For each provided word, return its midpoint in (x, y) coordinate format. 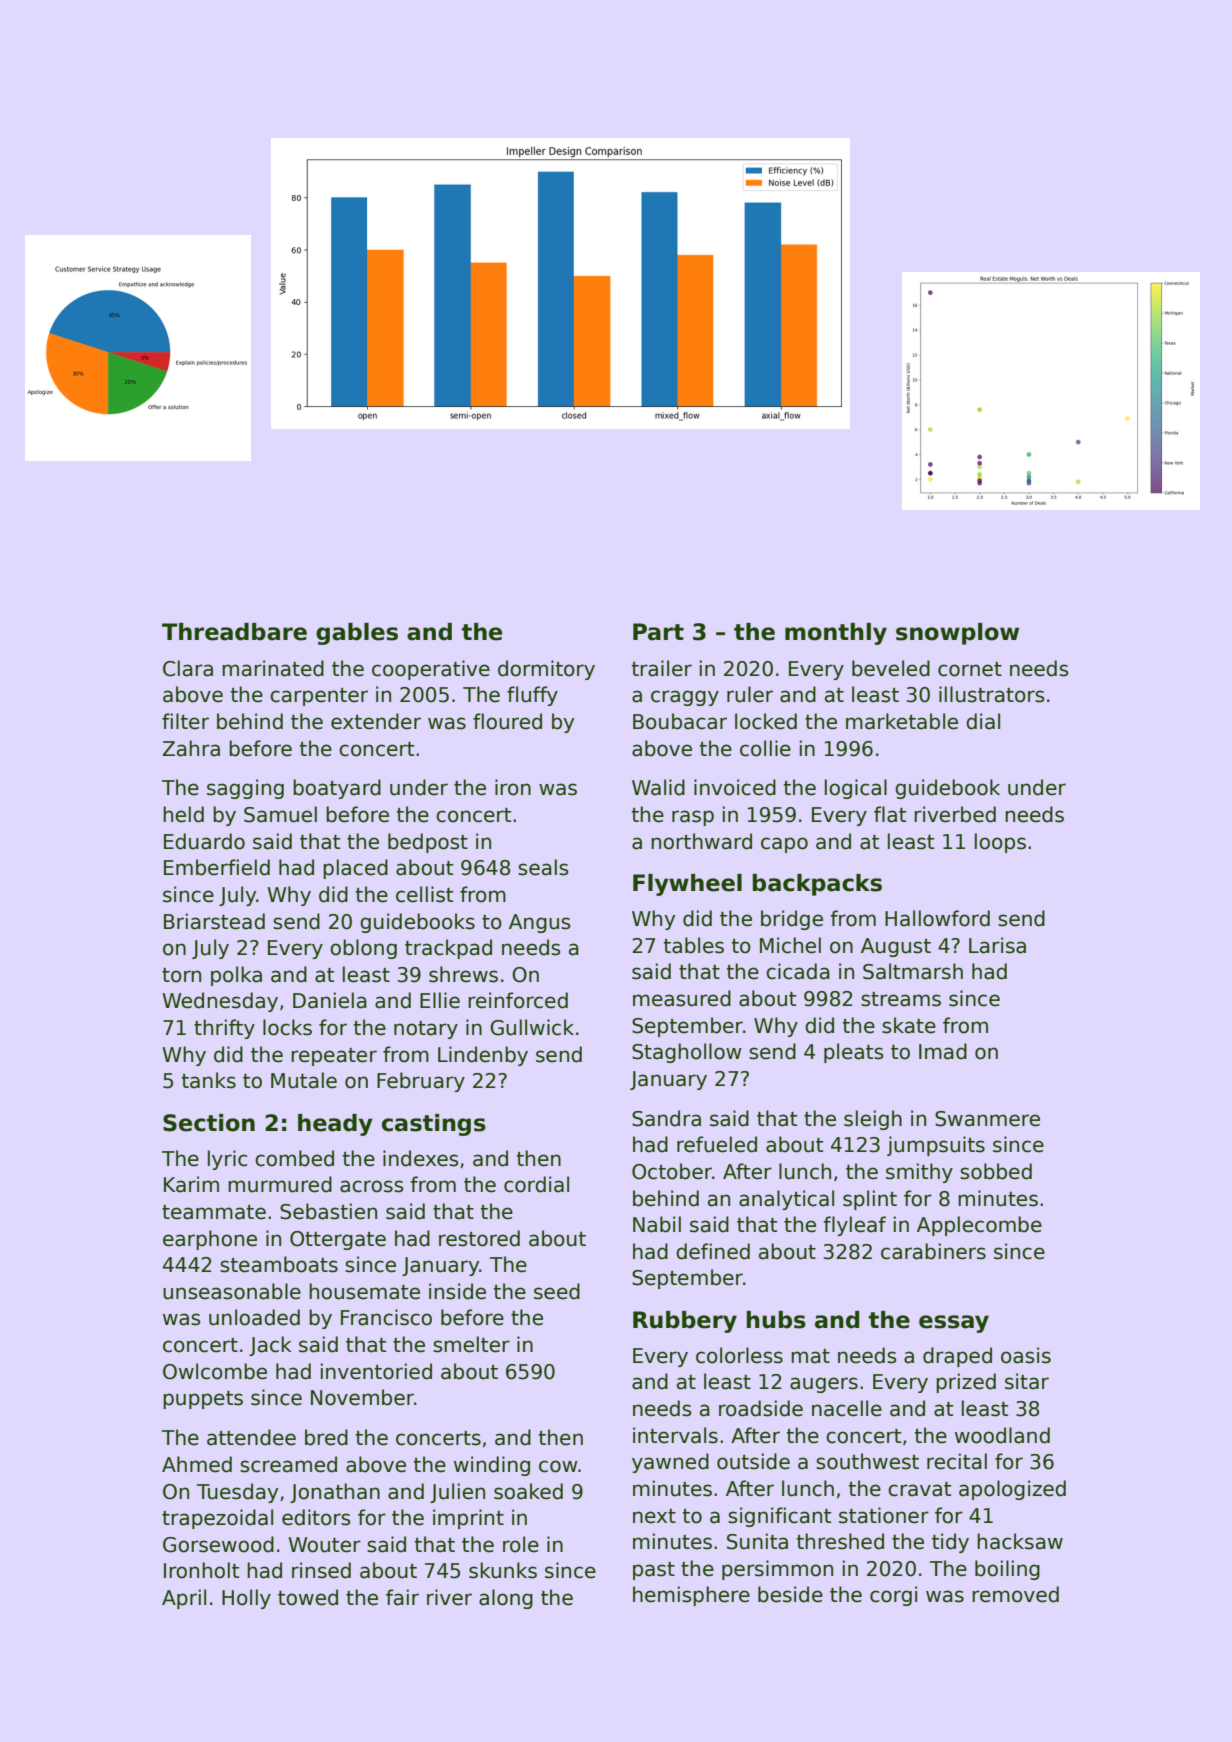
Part (658, 632)
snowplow (957, 634)
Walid (658, 787)
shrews (463, 974)
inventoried (376, 1371)
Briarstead (214, 921)
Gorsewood (218, 1544)
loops (1000, 843)
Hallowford (937, 918)
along (506, 1599)
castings (434, 1125)
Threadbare (234, 632)
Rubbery (685, 1322)
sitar (1027, 1381)
